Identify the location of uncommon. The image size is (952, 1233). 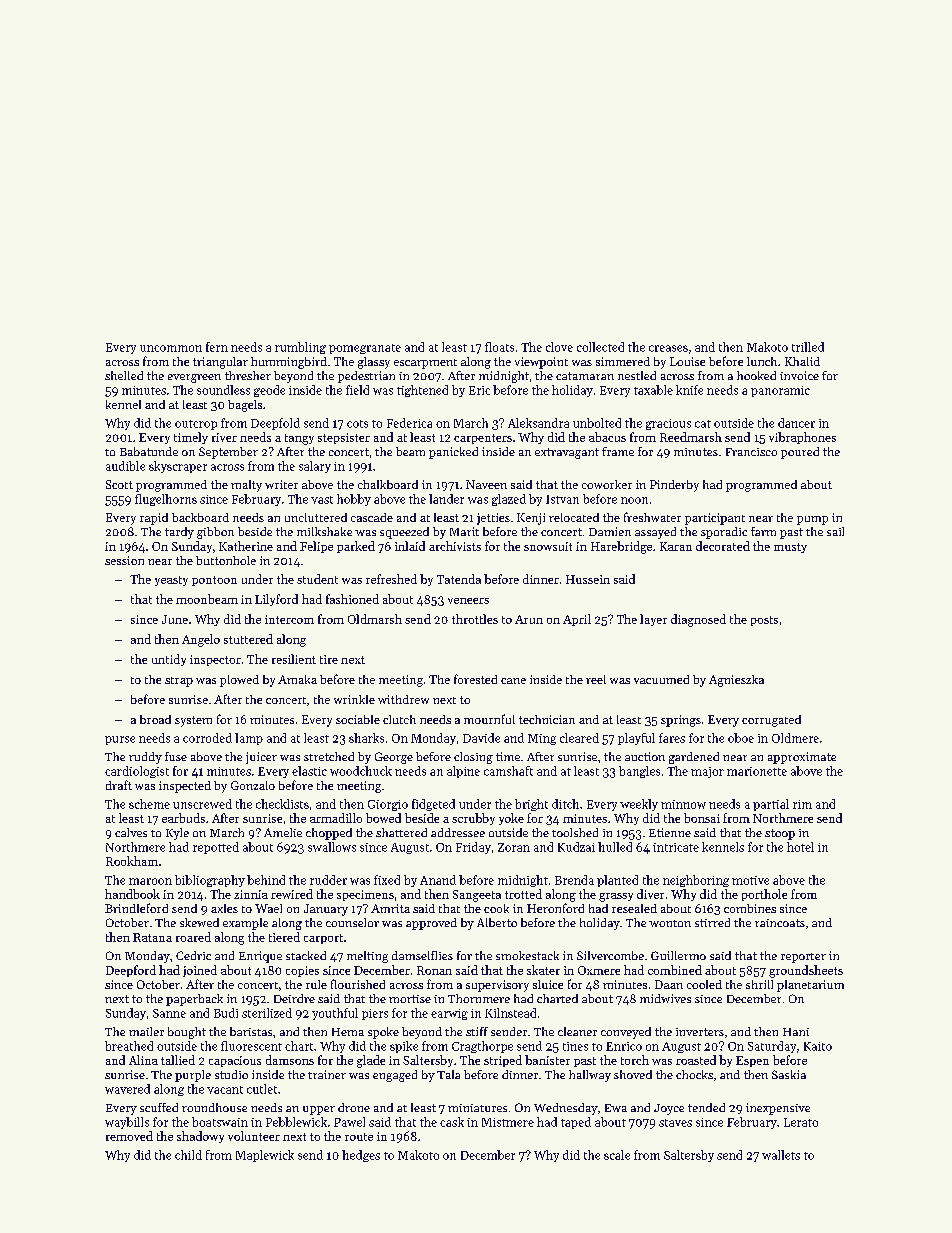
(171, 348).
